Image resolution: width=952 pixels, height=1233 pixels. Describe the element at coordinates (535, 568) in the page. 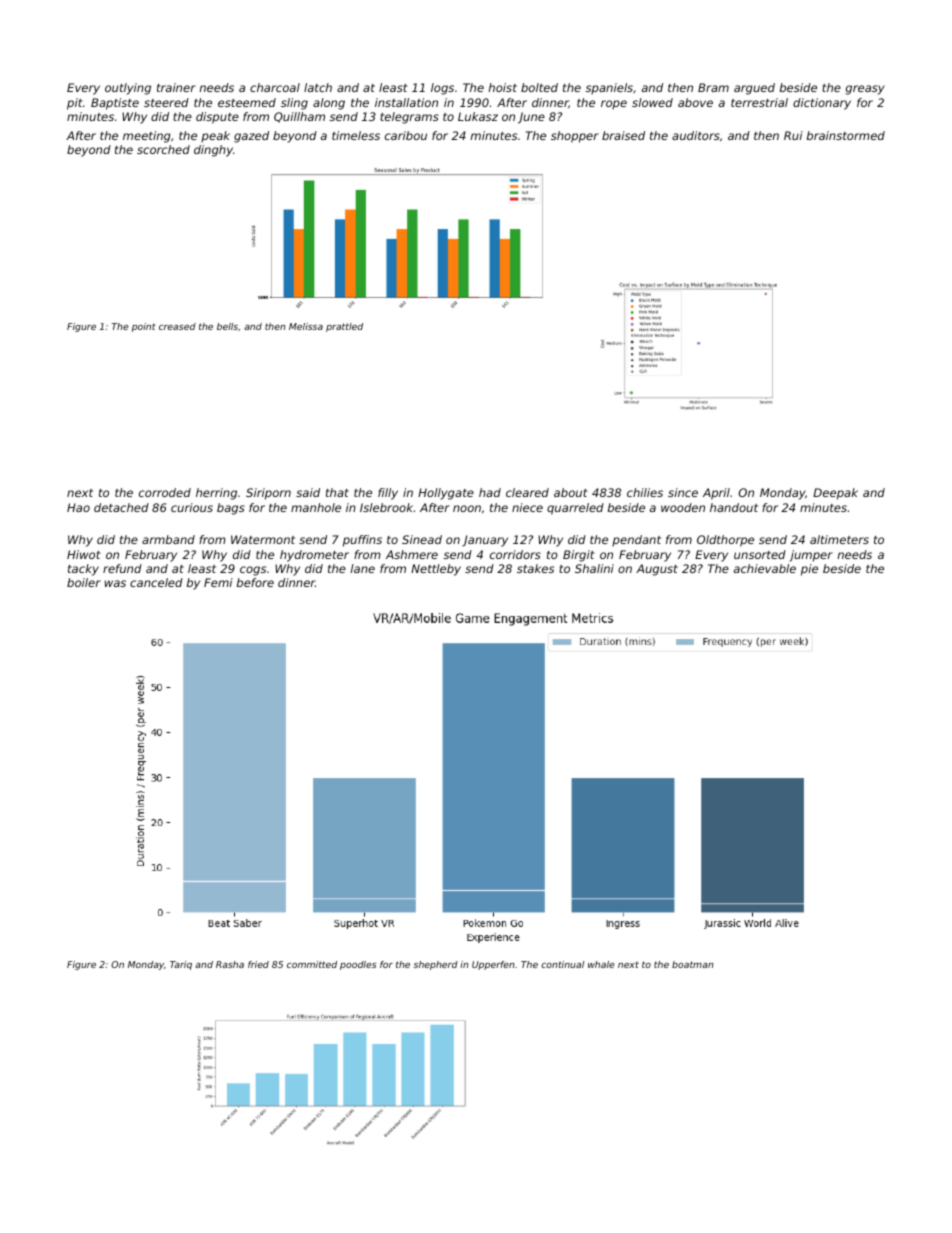

I see `stakes` at that location.
